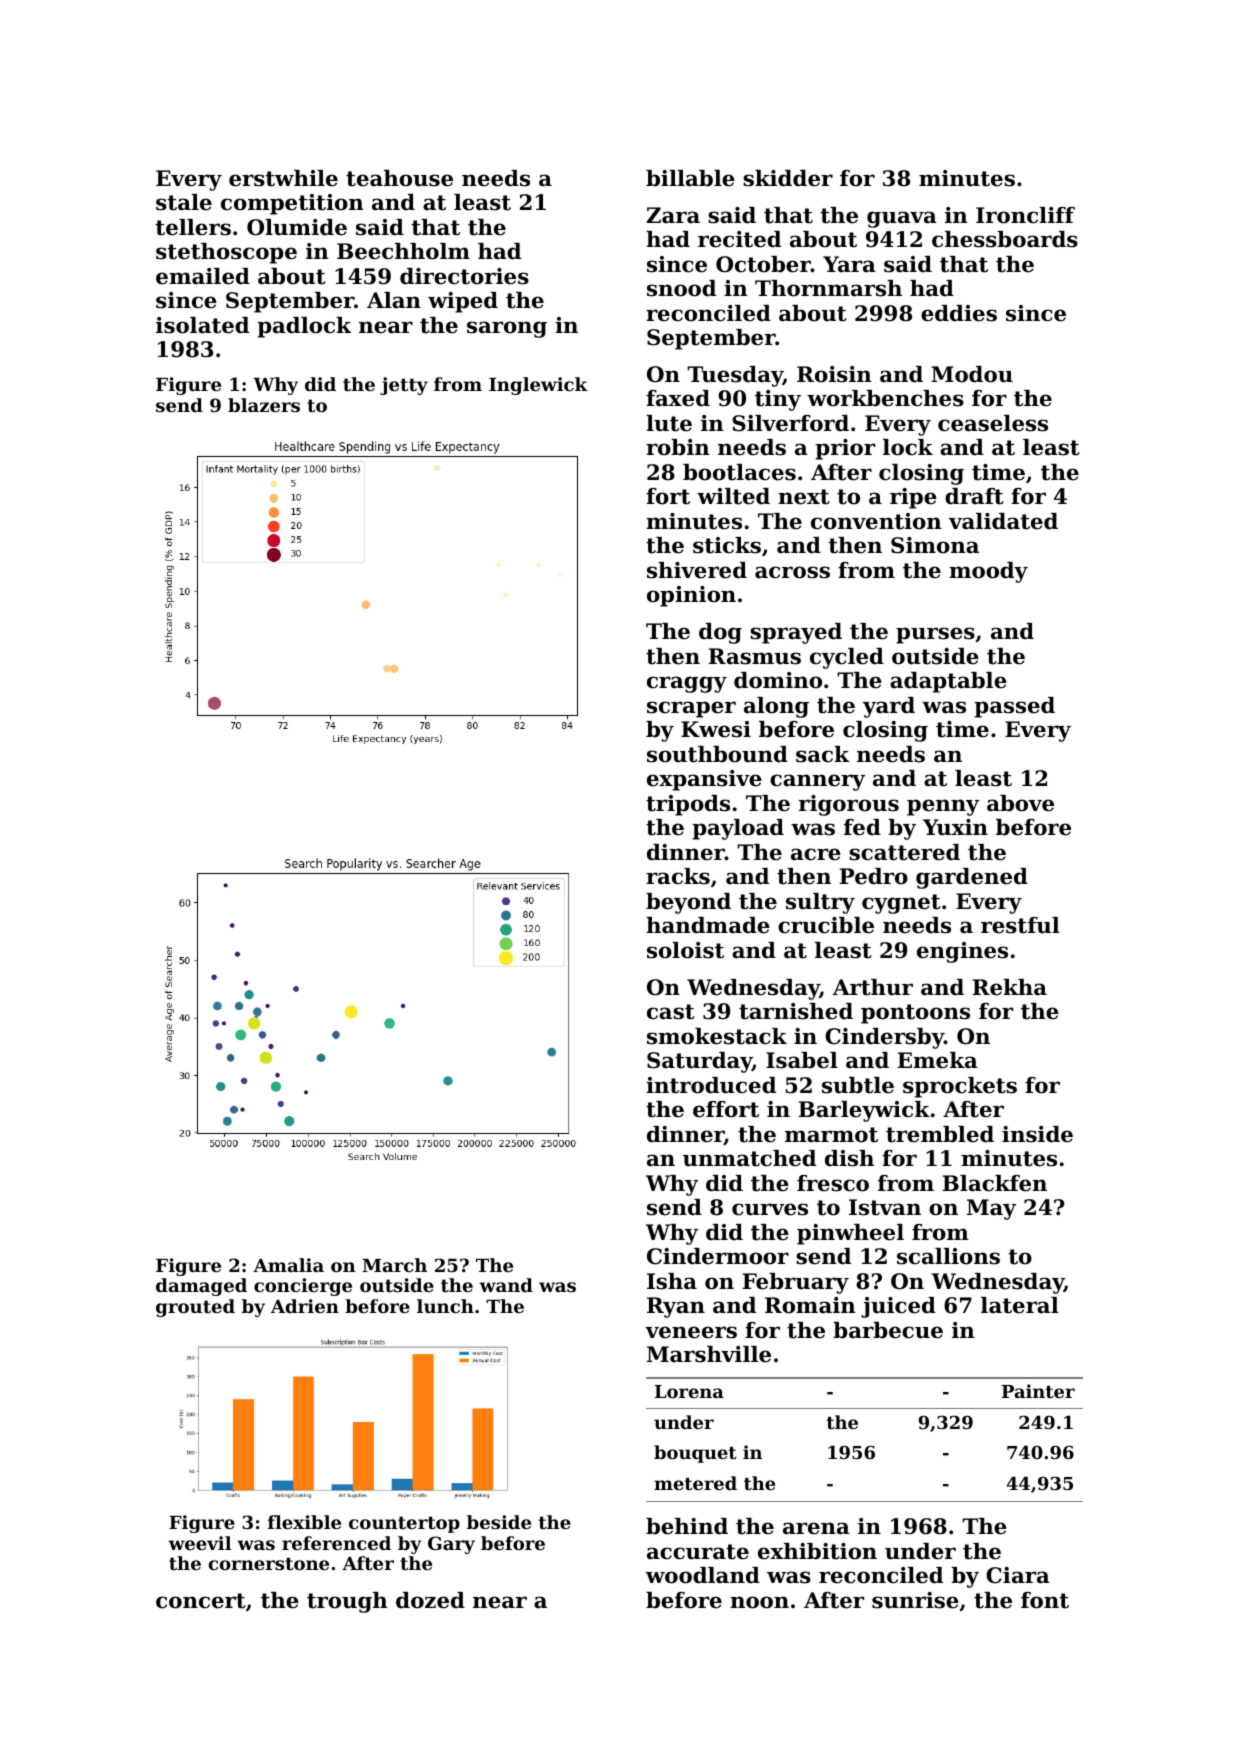  I want to click on billable, so click(690, 178).
